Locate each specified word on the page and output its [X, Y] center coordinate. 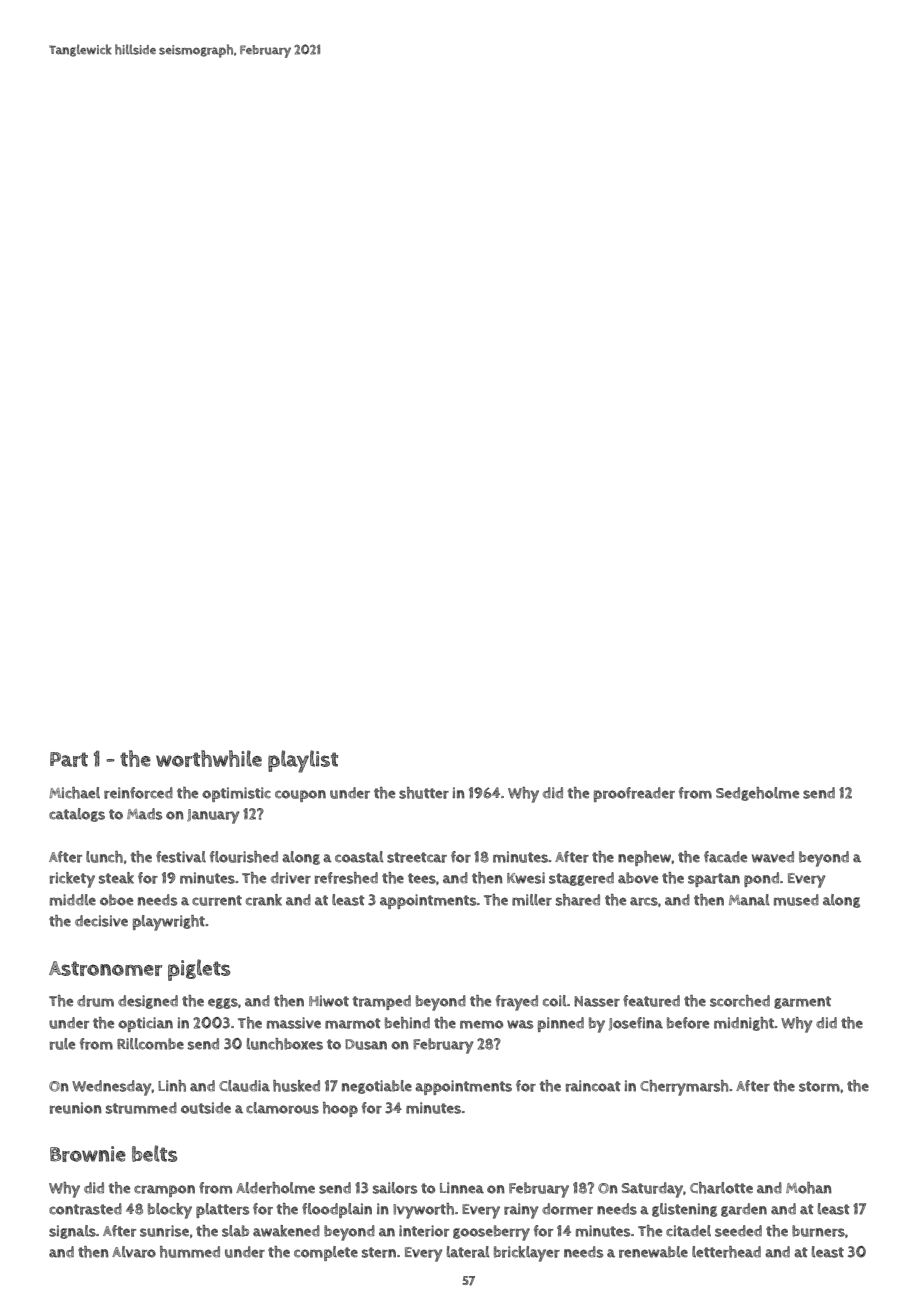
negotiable [377, 1087]
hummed [190, 1252]
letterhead [726, 1252]
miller [532, 900]
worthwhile [209, 758]
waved [773, 857]
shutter [424, 793]
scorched [740, 1001]
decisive [101, 921]
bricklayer [527, 1254]
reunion [76, 1108]
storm [819, 1086]
